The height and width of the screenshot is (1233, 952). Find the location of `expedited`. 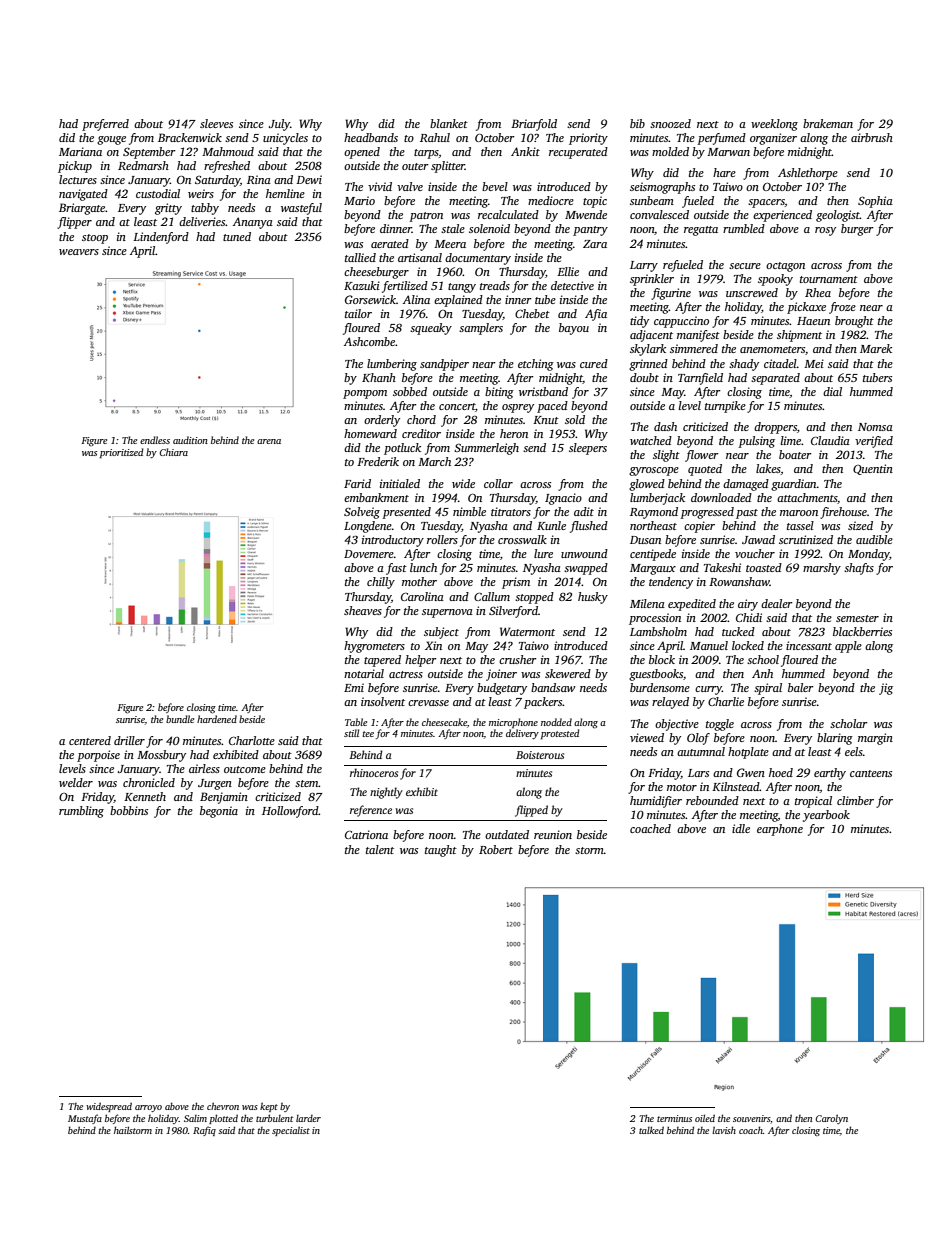

expedited is located at coordinates (692, 605).
